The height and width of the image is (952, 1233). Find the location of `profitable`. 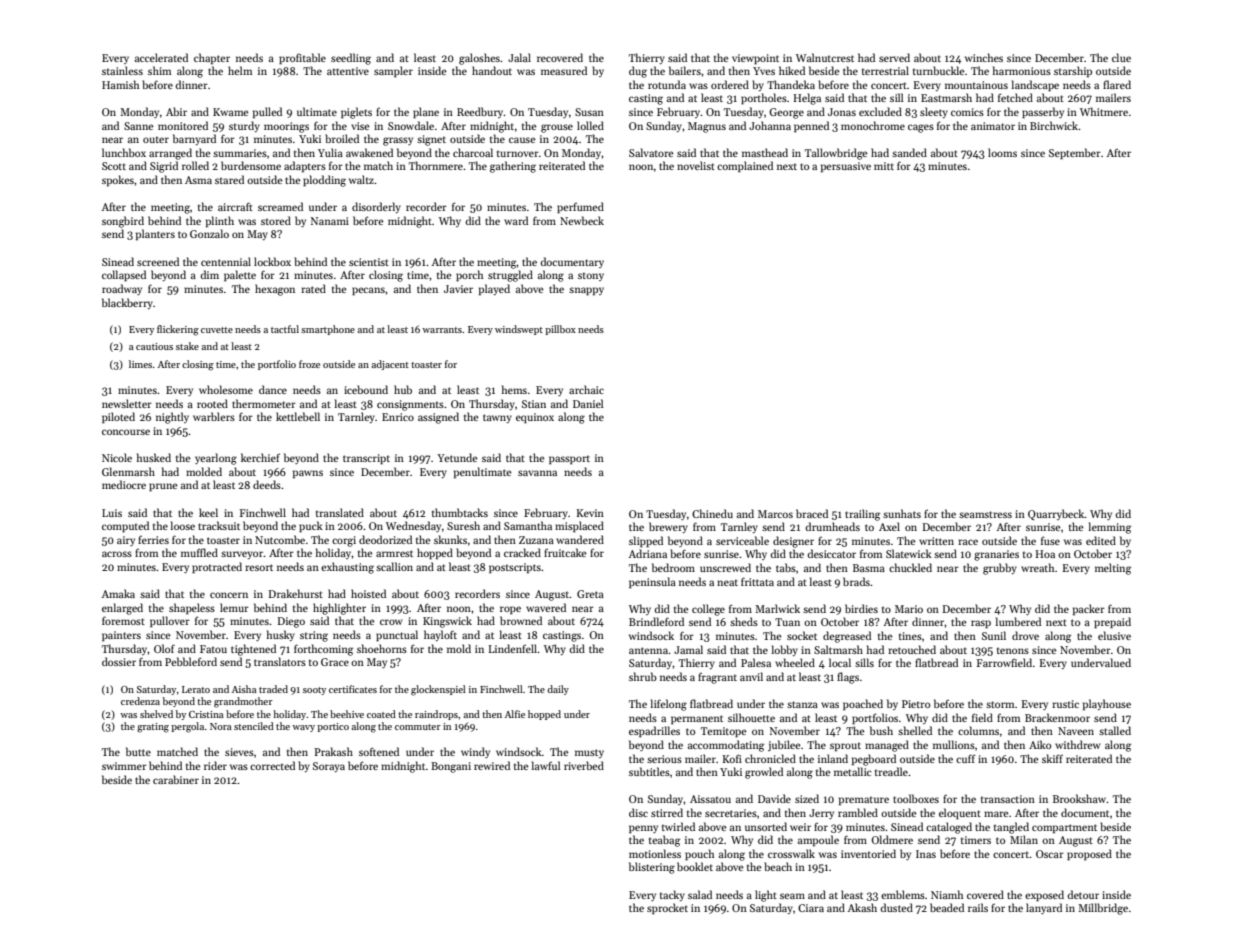

profitable is located at coordinates (302, 59).
